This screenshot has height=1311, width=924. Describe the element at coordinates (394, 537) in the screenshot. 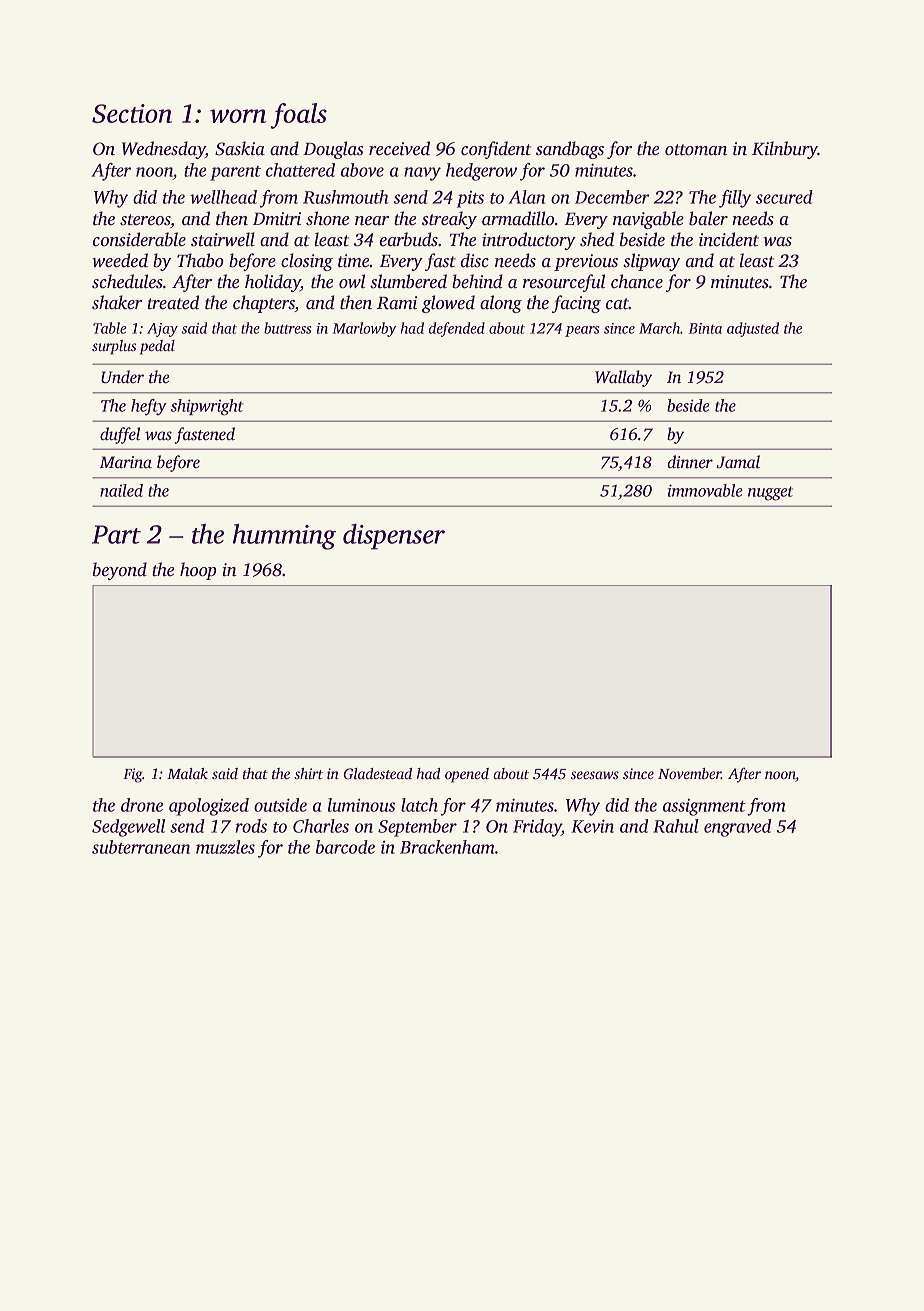

I see `dispenser` at that location.
